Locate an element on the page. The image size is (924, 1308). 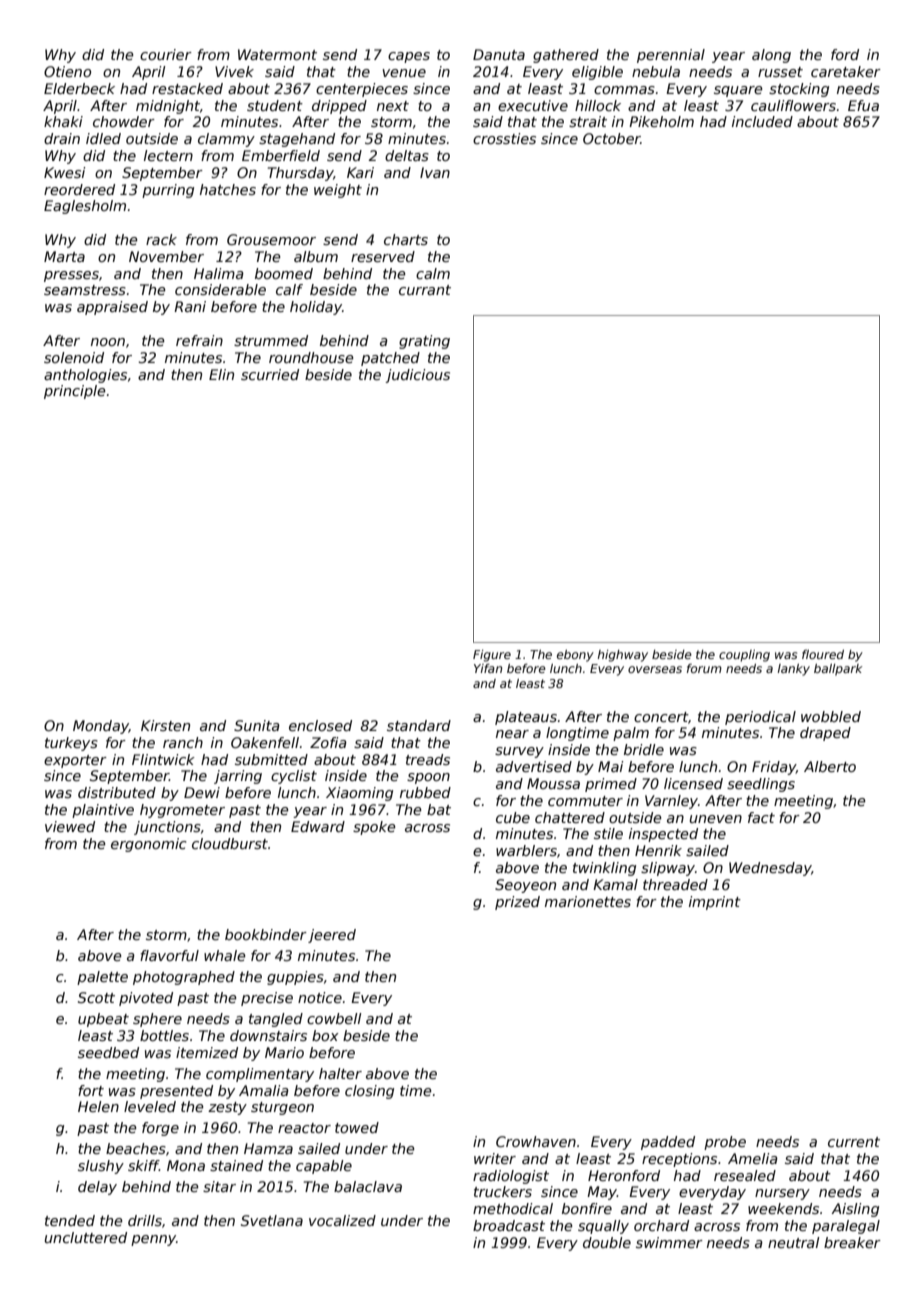
Mai is located at coordinates (611, 766).
